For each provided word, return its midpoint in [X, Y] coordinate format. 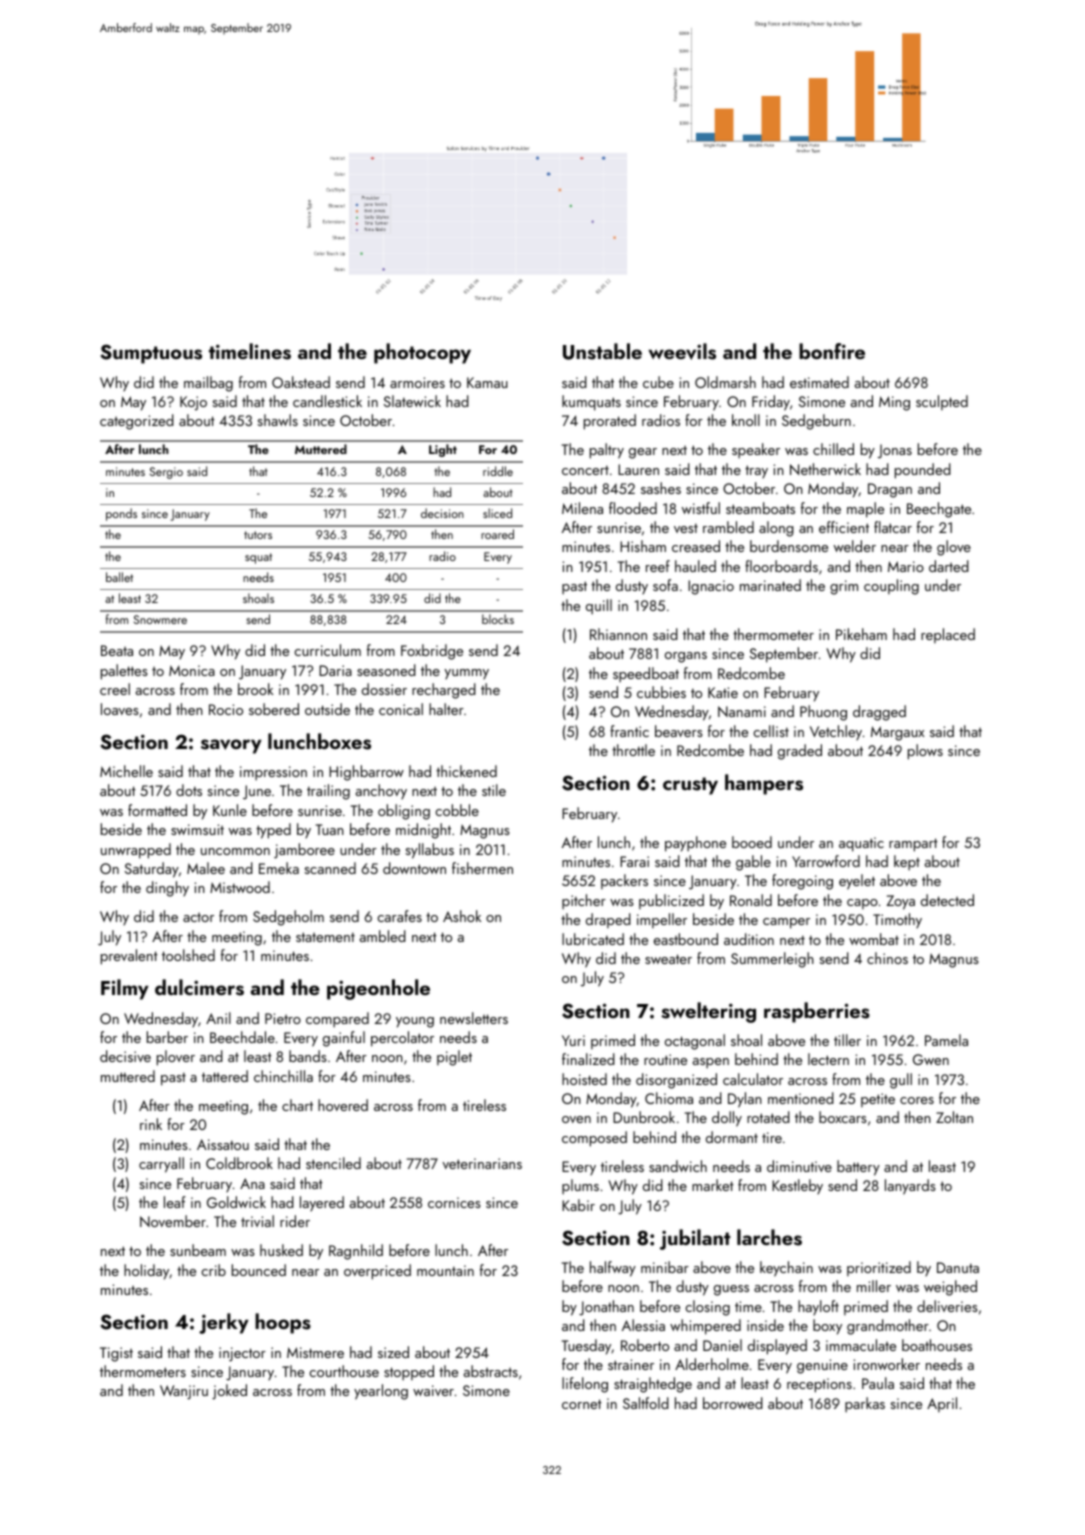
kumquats [591, 403]
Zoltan [954, 1117]
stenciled [333, 1163]
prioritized [879, 1268]
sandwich [678, 1166]
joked [229, 1392]
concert [585, 470]
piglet [454, 1058]
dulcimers [199, 987]
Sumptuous [151, 354]
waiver [433, 1390]
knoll [746, 420]
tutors [258, 535]
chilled [833, 449]
